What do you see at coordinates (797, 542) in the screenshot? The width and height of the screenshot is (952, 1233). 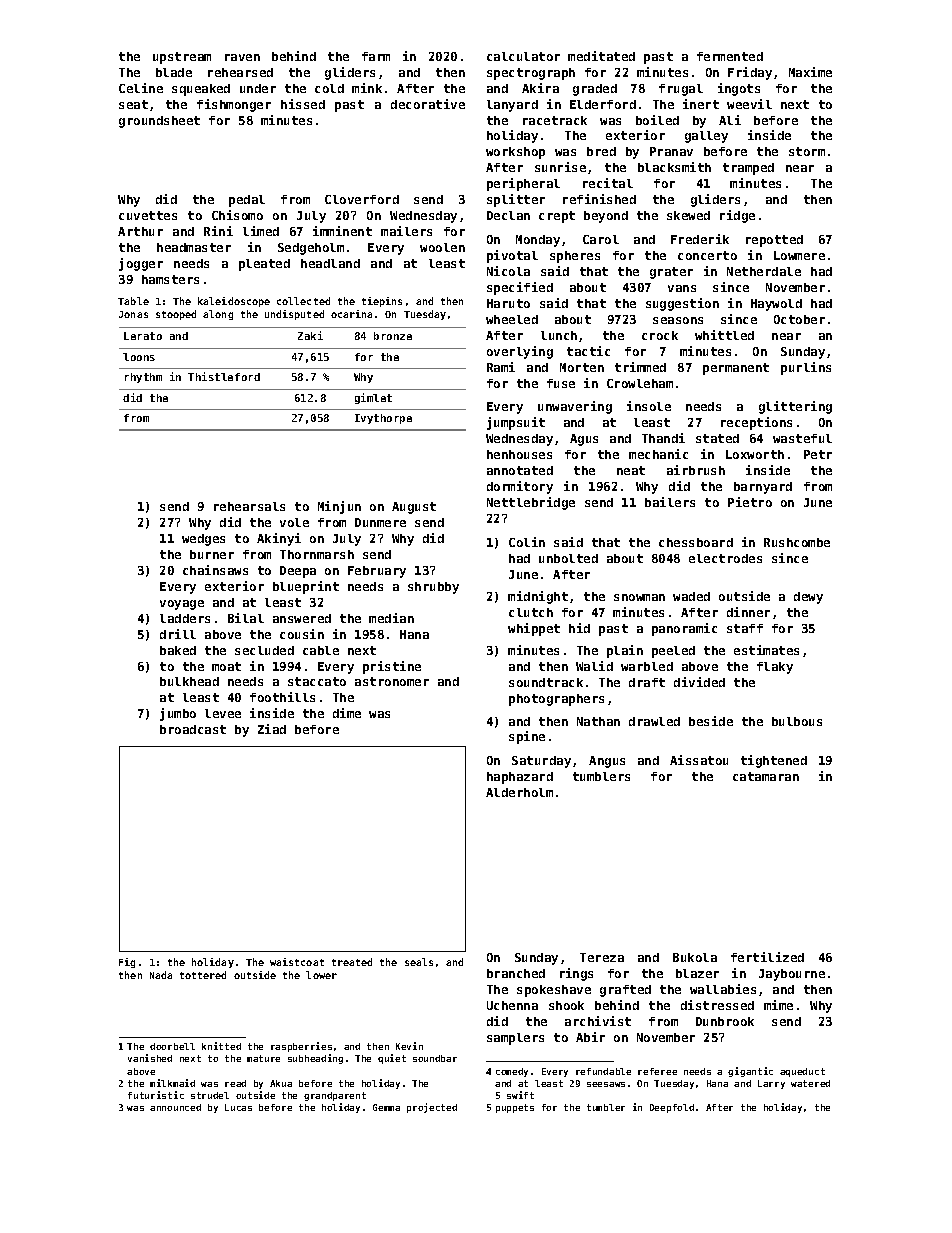 I see `Rushcombe` at bounding box center [797, 542].
